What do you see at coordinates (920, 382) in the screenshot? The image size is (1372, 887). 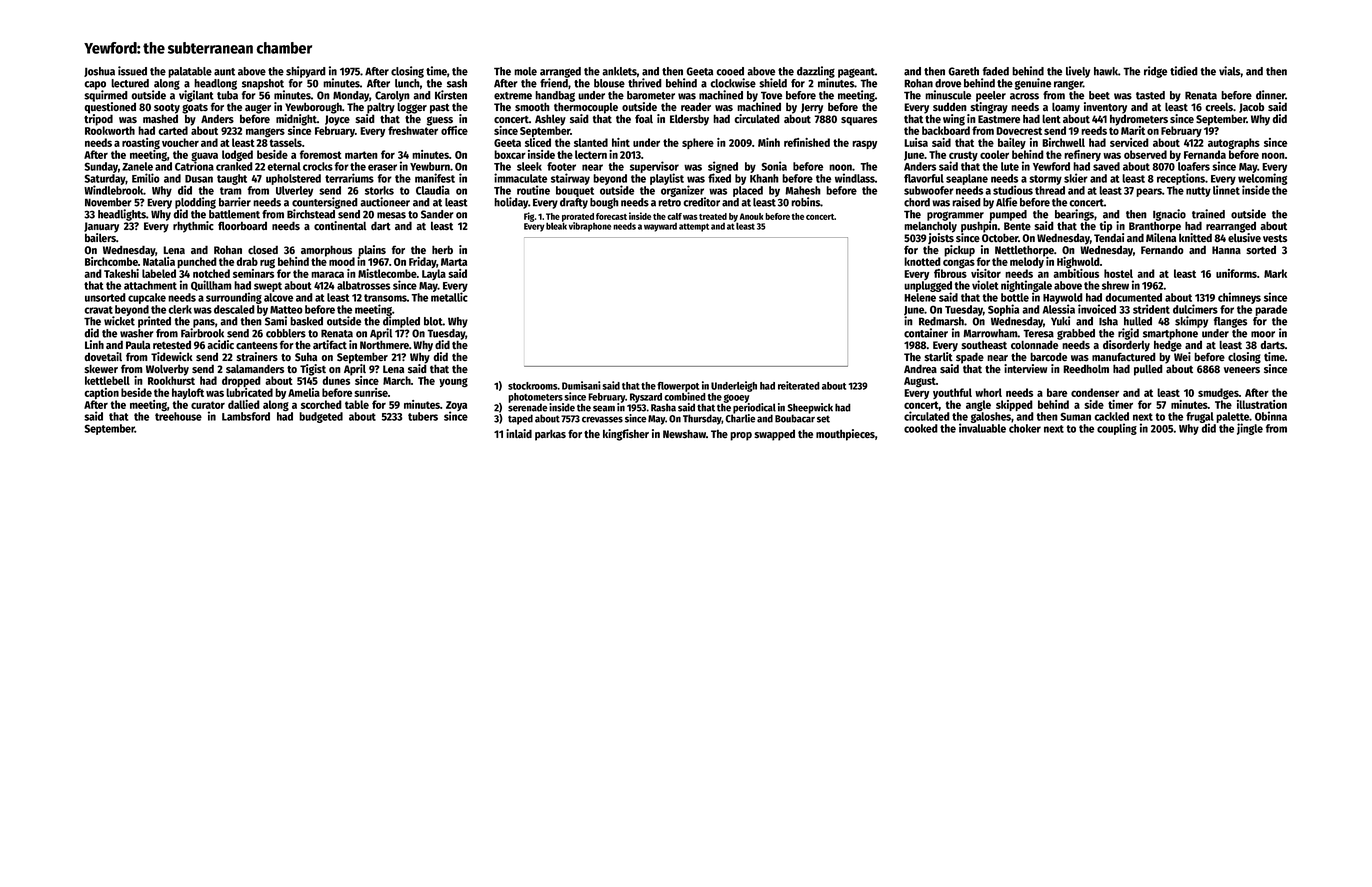 I see `August` at bounding box center [920, 382].
